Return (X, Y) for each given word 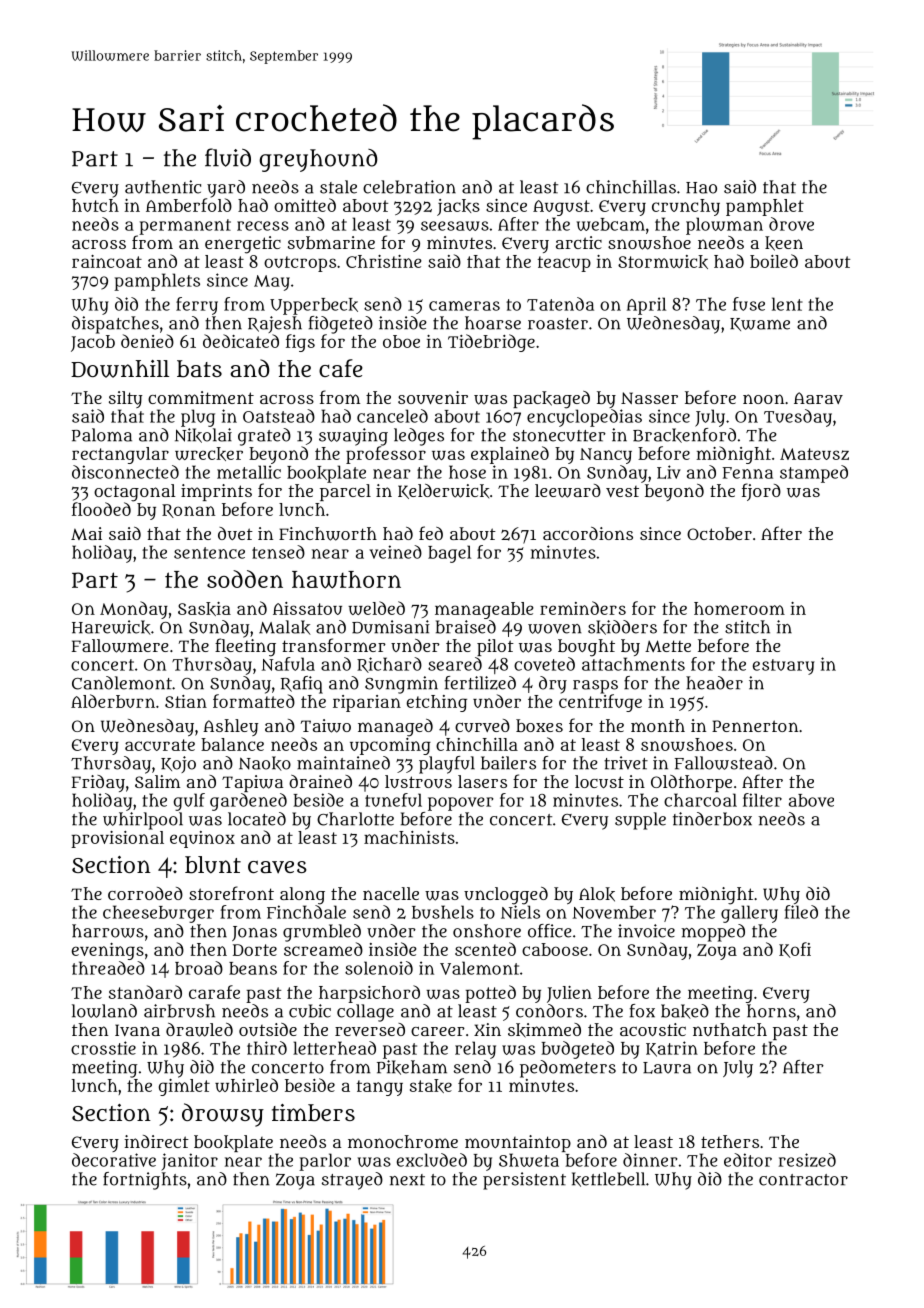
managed (395, 728)
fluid (228, 157)
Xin (487, 1029)
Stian (186, 701)
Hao (701, 188)
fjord (761, 492)
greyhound (318, 160)
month (658, 725)
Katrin (672, 1049)
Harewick (111, 627)
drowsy (223, 1115)
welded (376, 608)
